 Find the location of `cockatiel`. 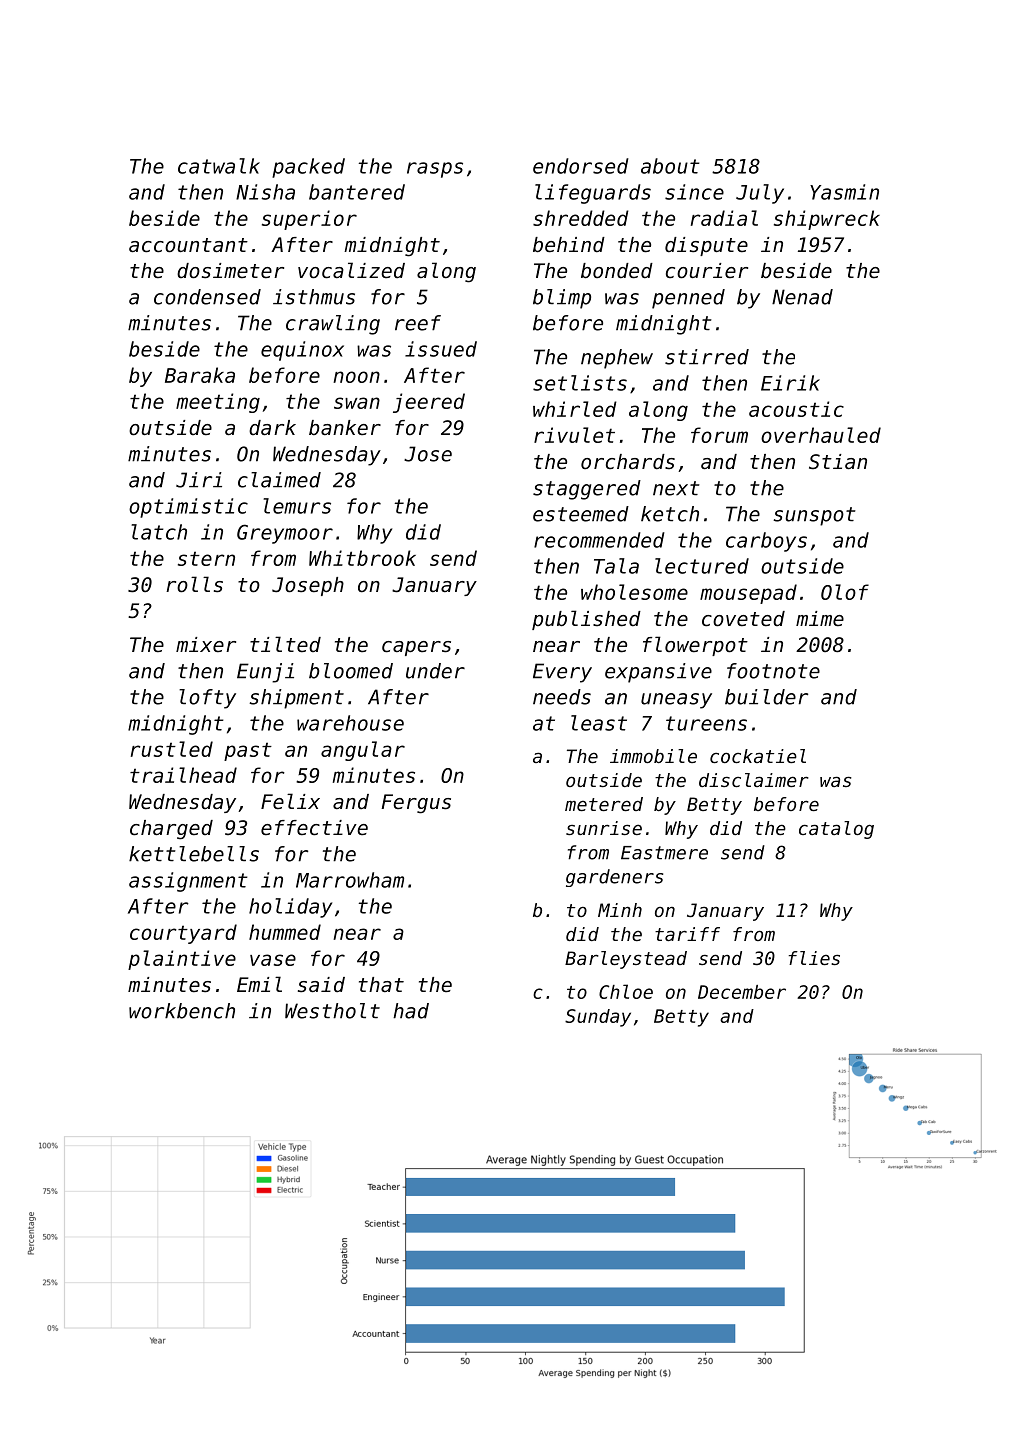

cockatiel is located at coordinates (758, 756).
